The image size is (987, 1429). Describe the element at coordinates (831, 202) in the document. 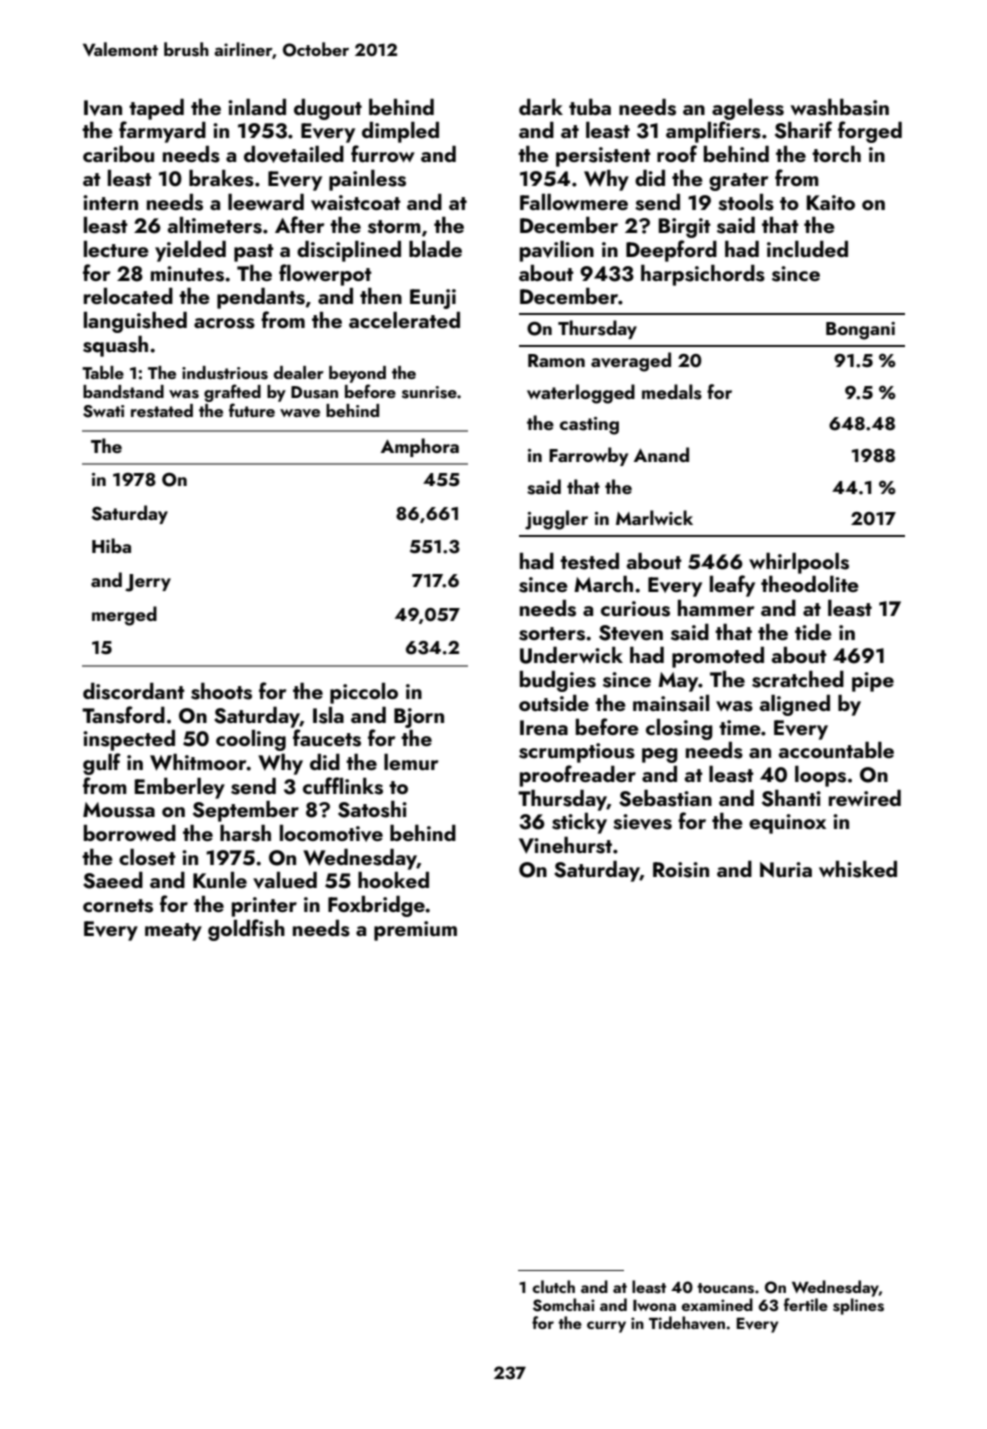

I see `Kaito` at that location.
